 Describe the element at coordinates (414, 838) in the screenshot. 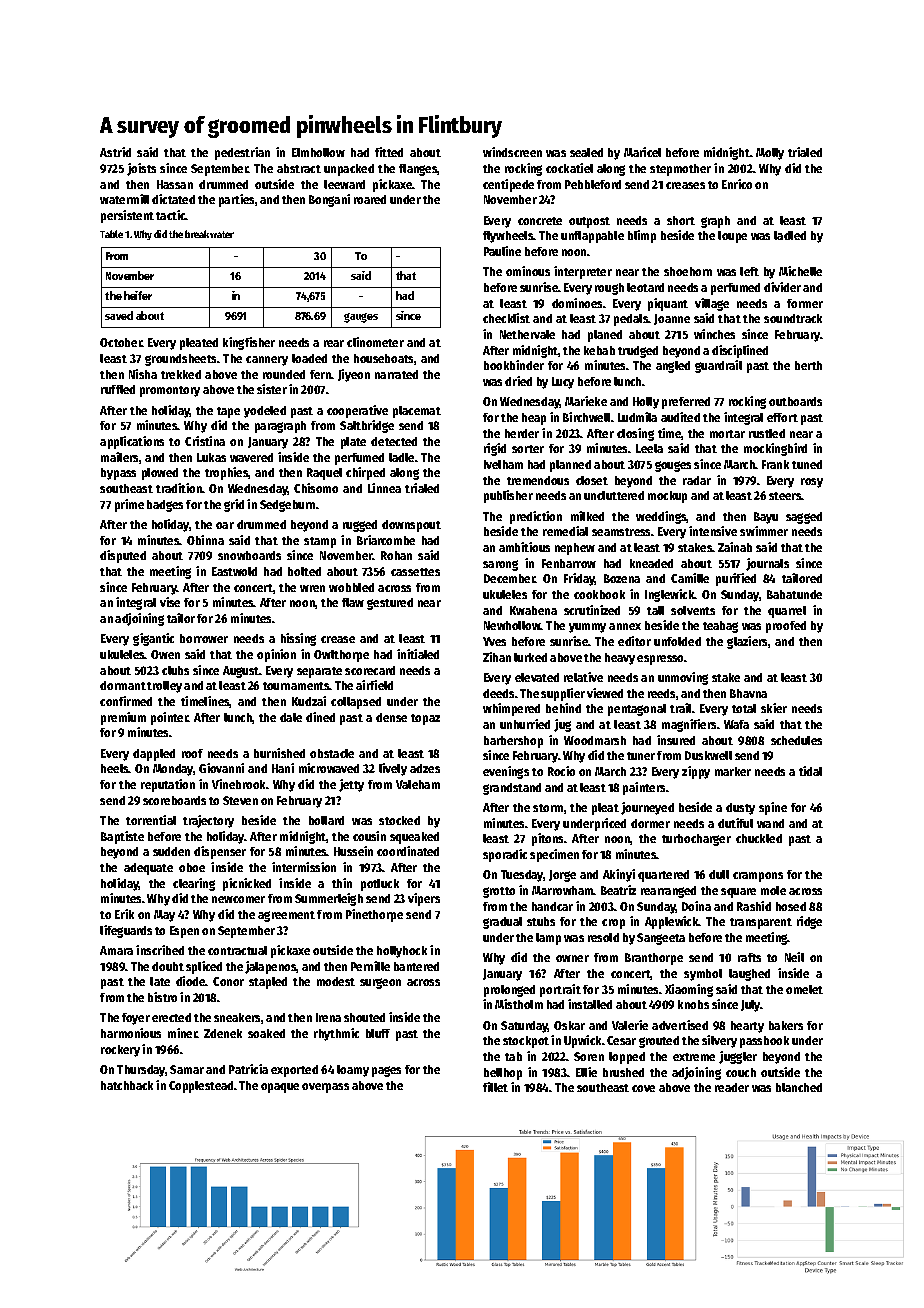

I see `squeaked` at that location.
